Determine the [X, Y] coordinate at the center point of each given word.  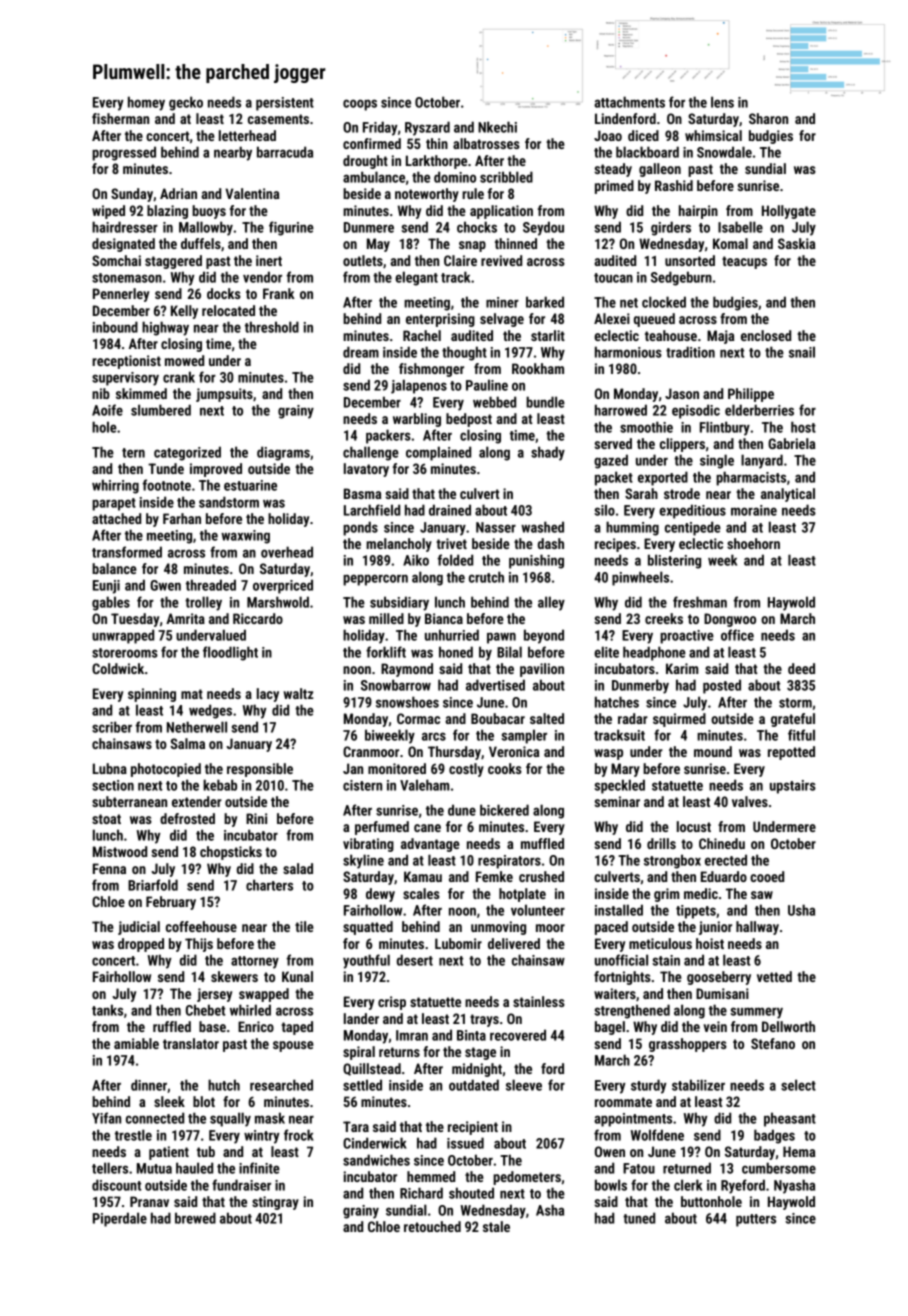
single [717, 461]
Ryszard [427, 128]
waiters [615, 993]
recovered [518, 1035]
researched [281, 1085]
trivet [451, 543]
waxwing [245, 537]
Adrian [178, 193]
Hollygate [789, 212]
